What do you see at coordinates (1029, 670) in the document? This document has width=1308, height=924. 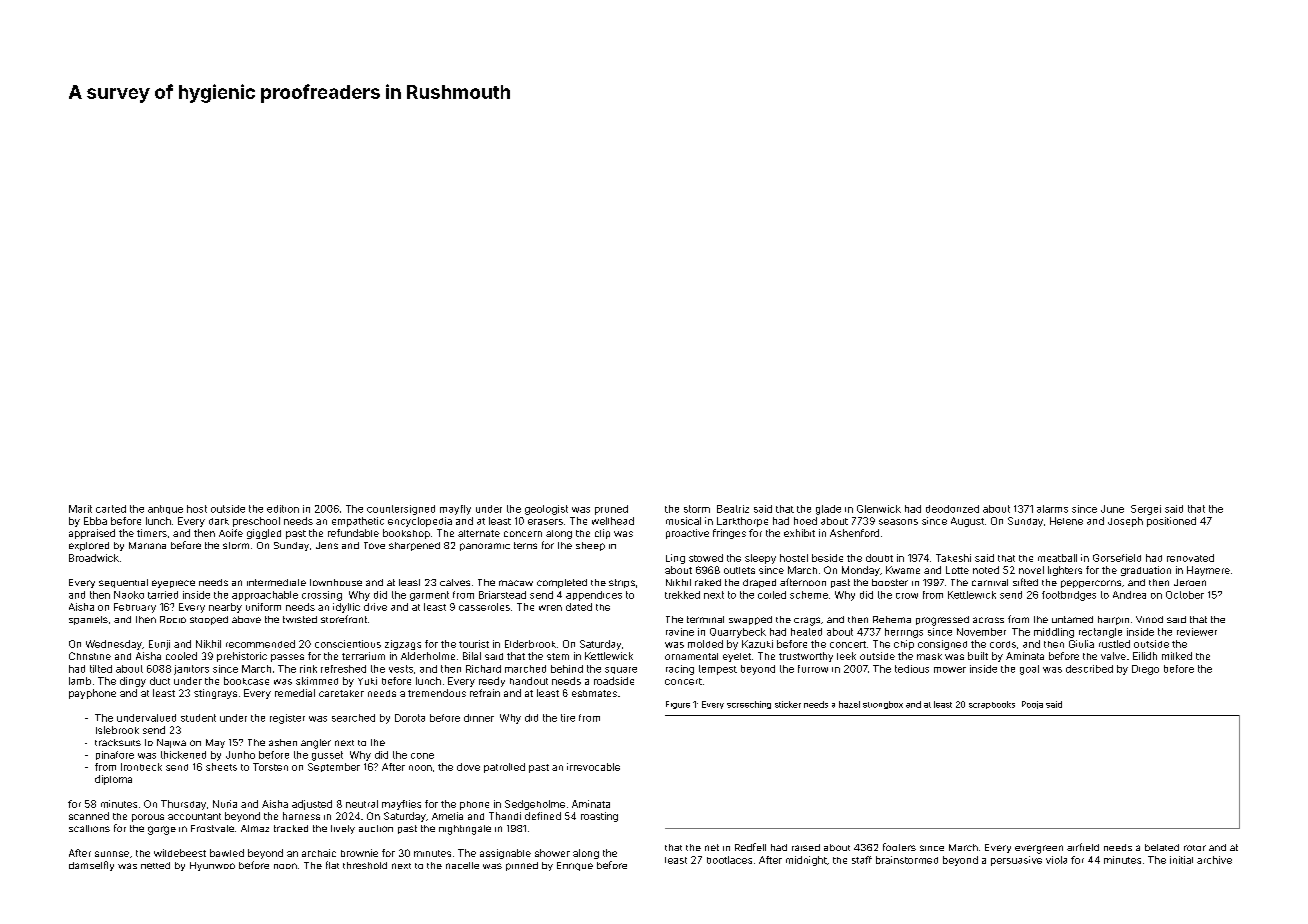 I see `goal` at bounding box center [1029, 670].
